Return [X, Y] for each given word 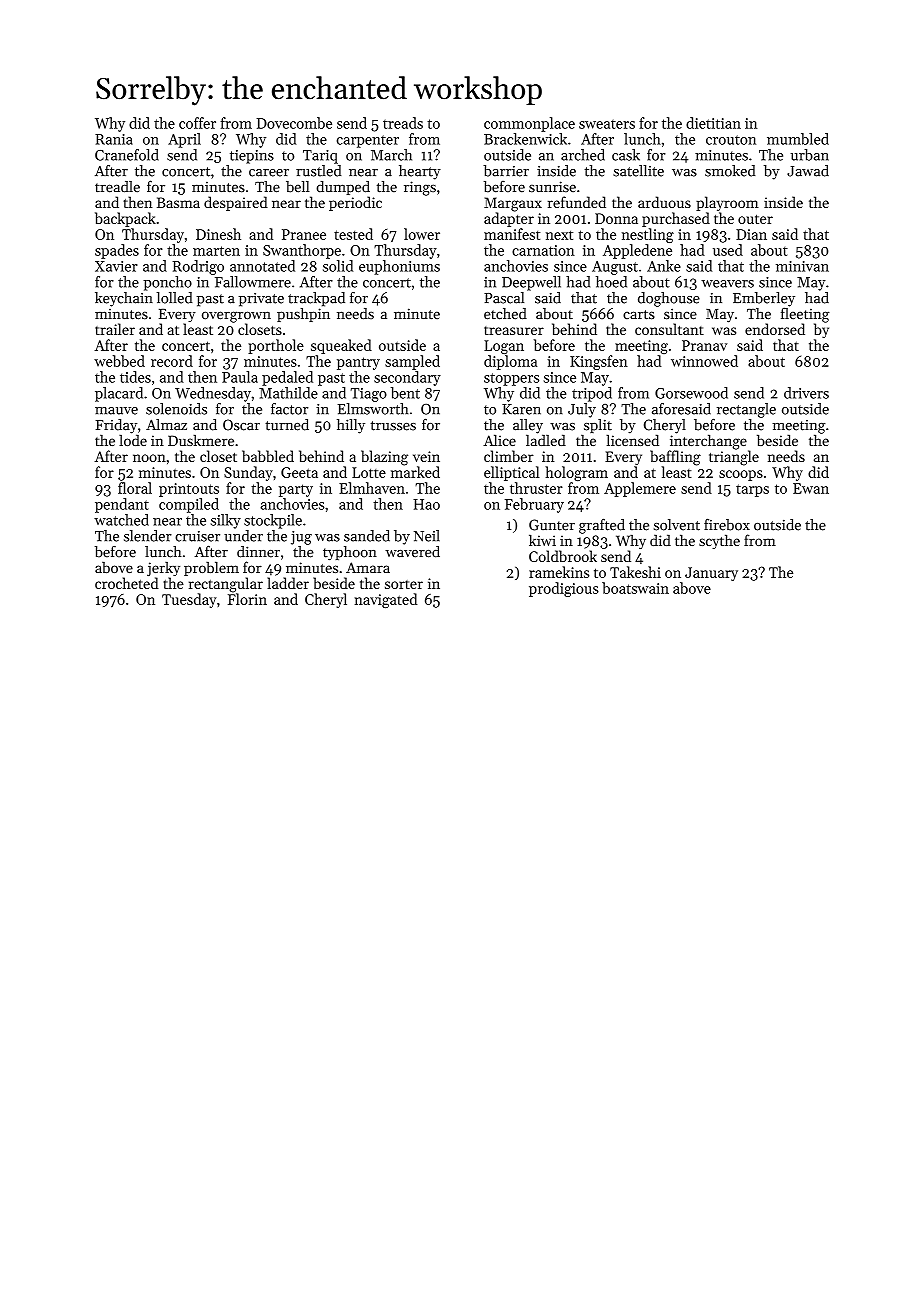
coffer [197, 123]
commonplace [529, 124]
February [534, 505]
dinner [258, 552]
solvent [677, 525]
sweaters [607, 124]
